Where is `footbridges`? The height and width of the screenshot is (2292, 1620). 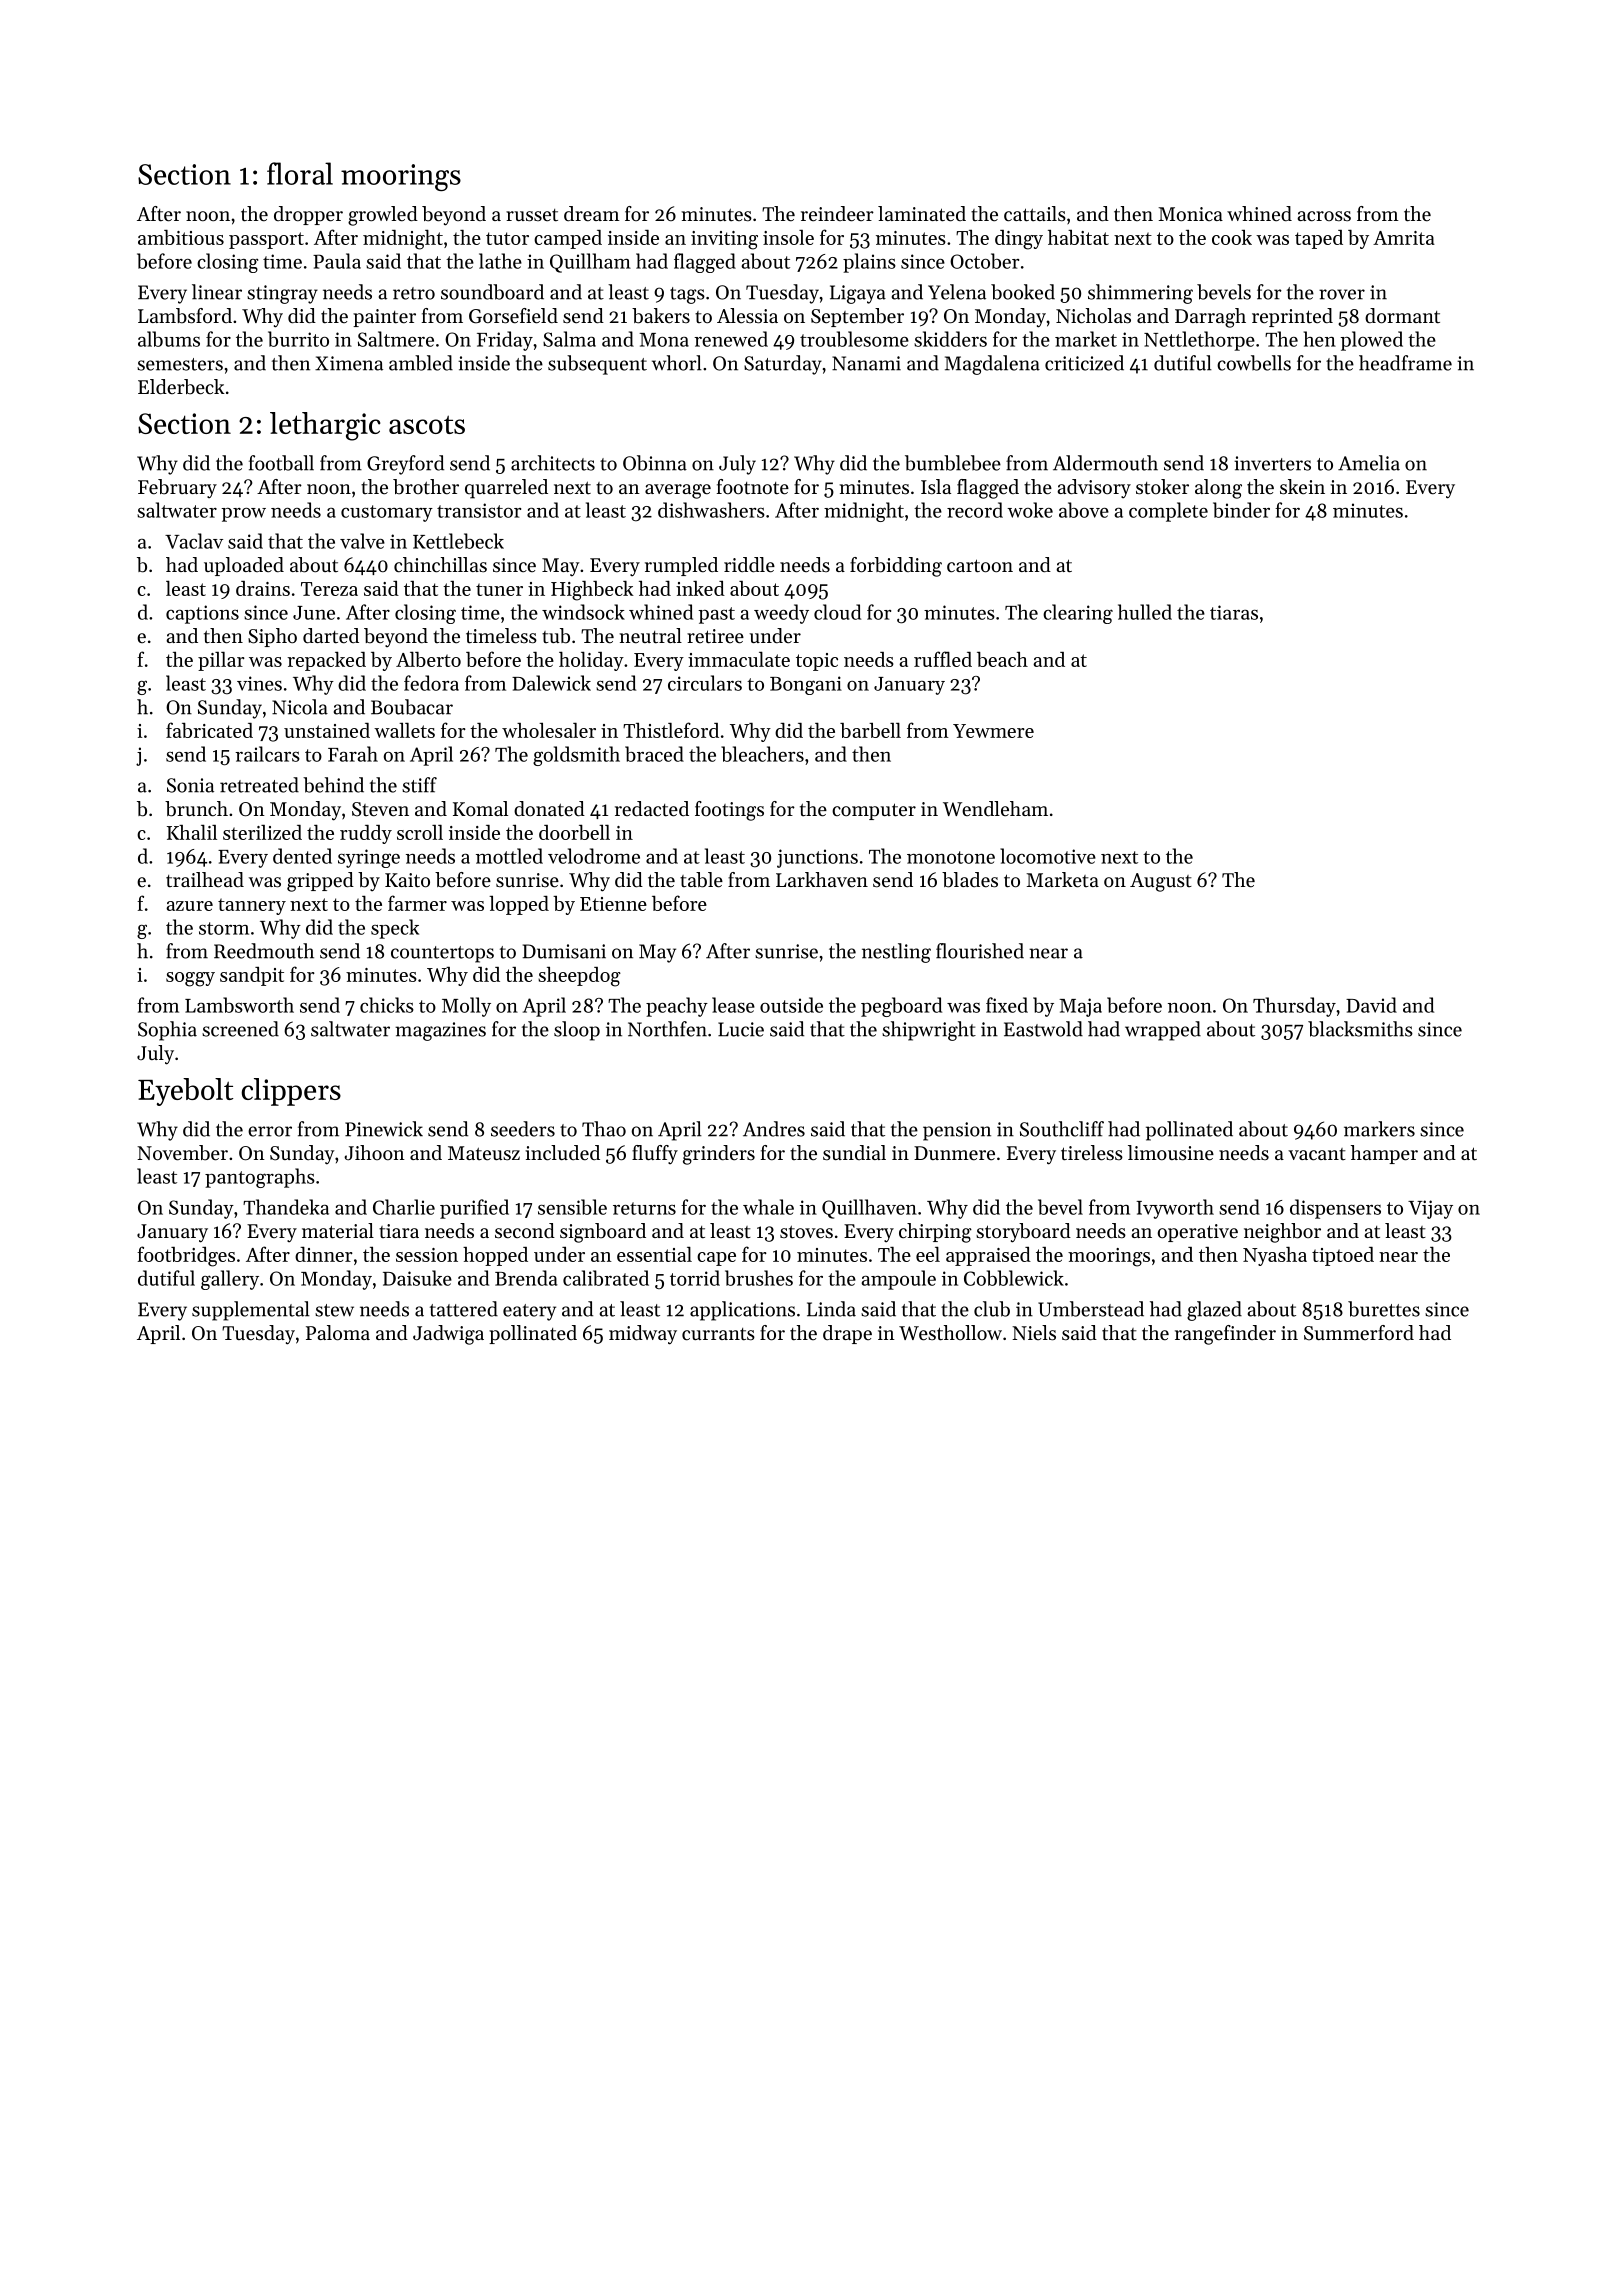
footbridges is located at coordinates (186, 1256).
